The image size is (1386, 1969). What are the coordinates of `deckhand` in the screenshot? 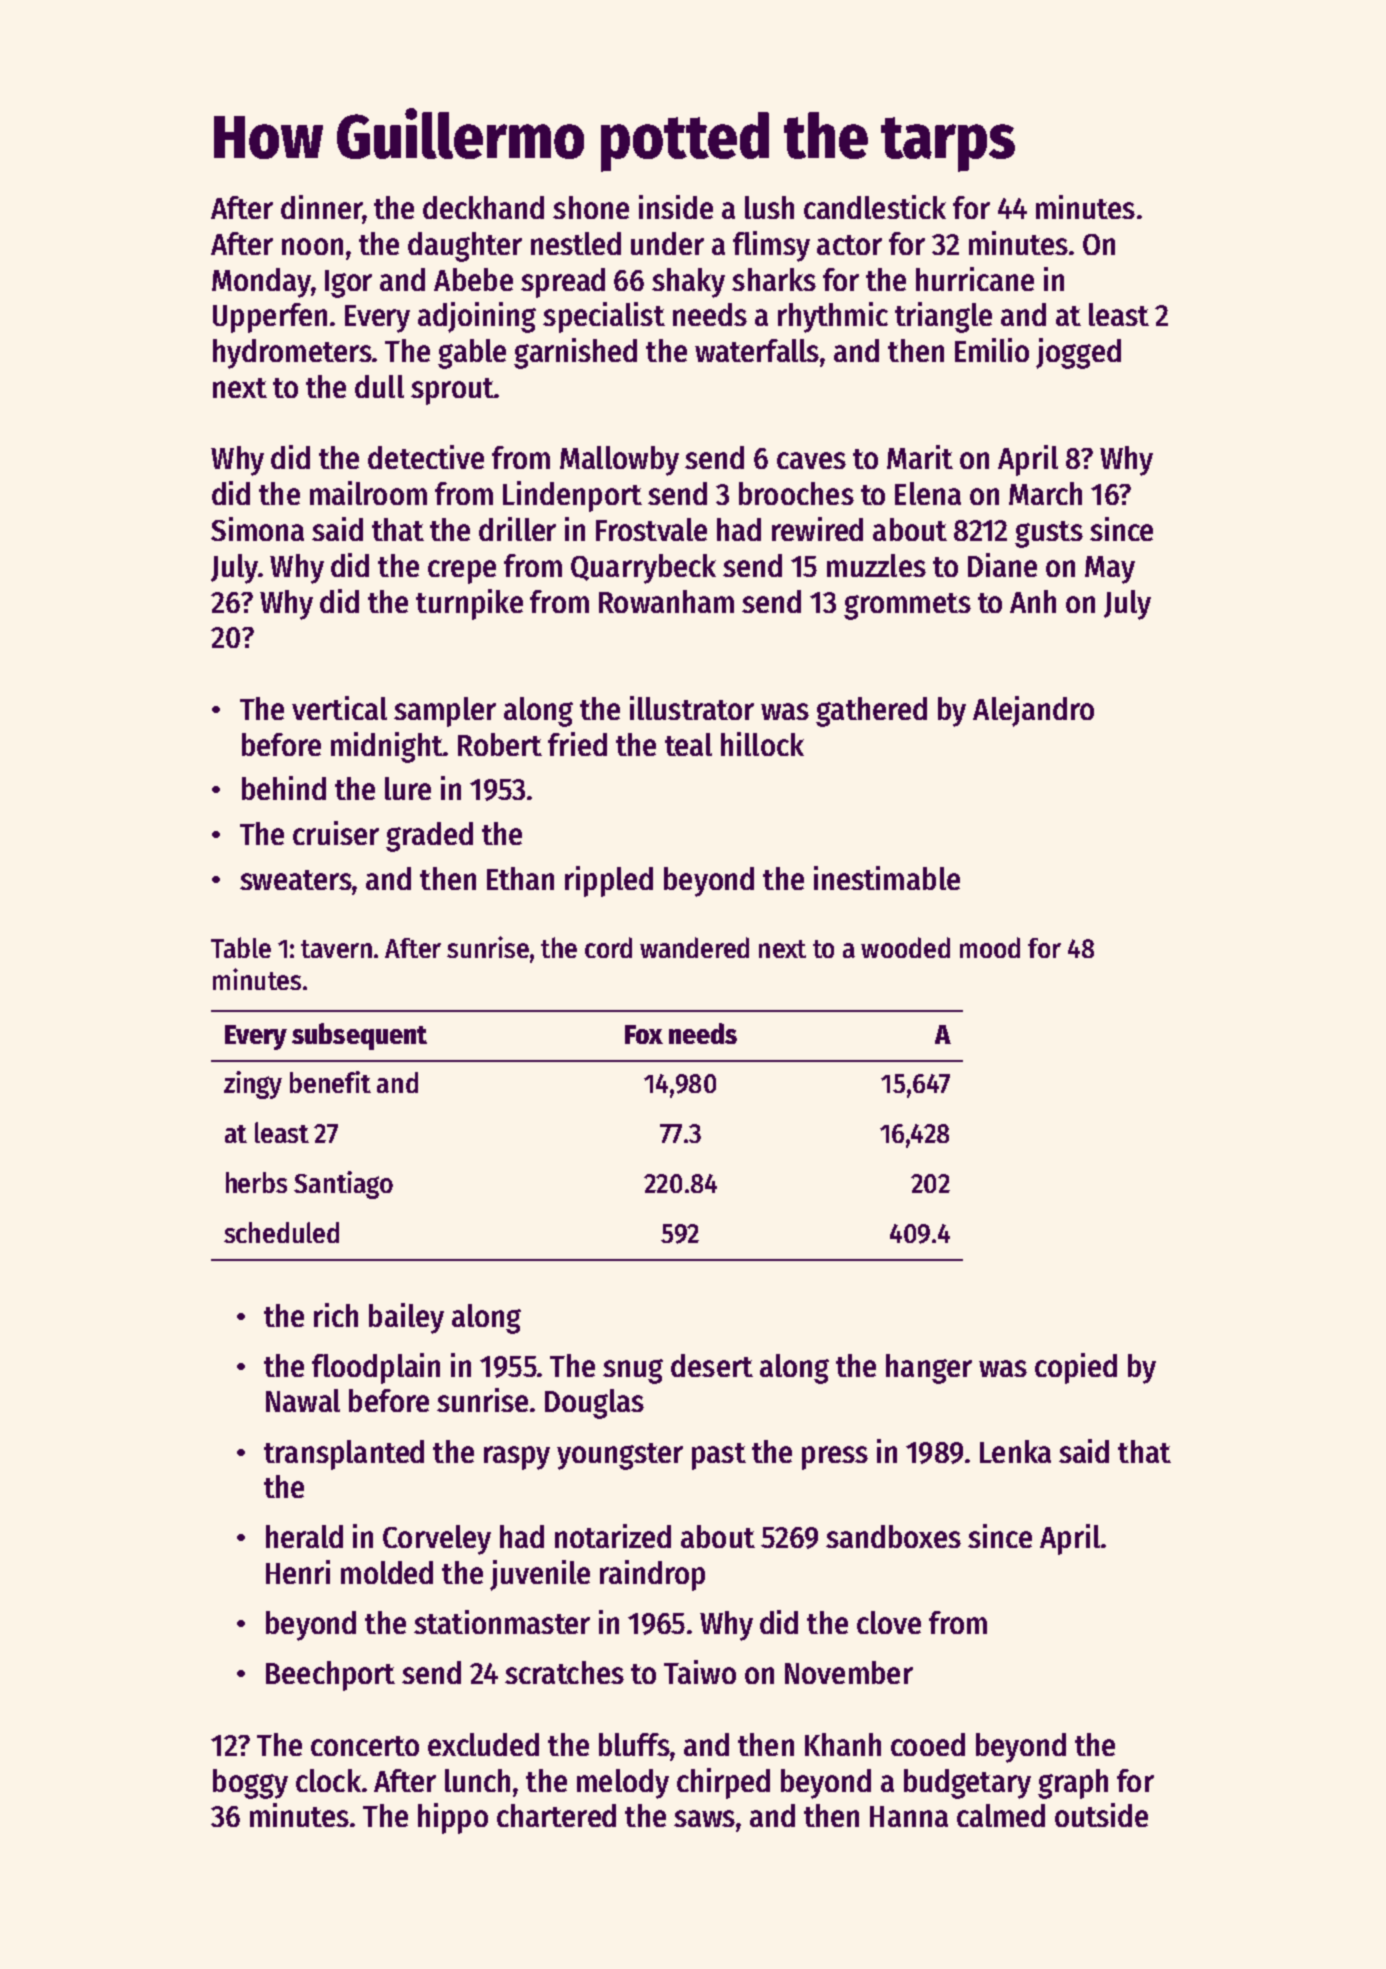 It's located at (483, 207).
